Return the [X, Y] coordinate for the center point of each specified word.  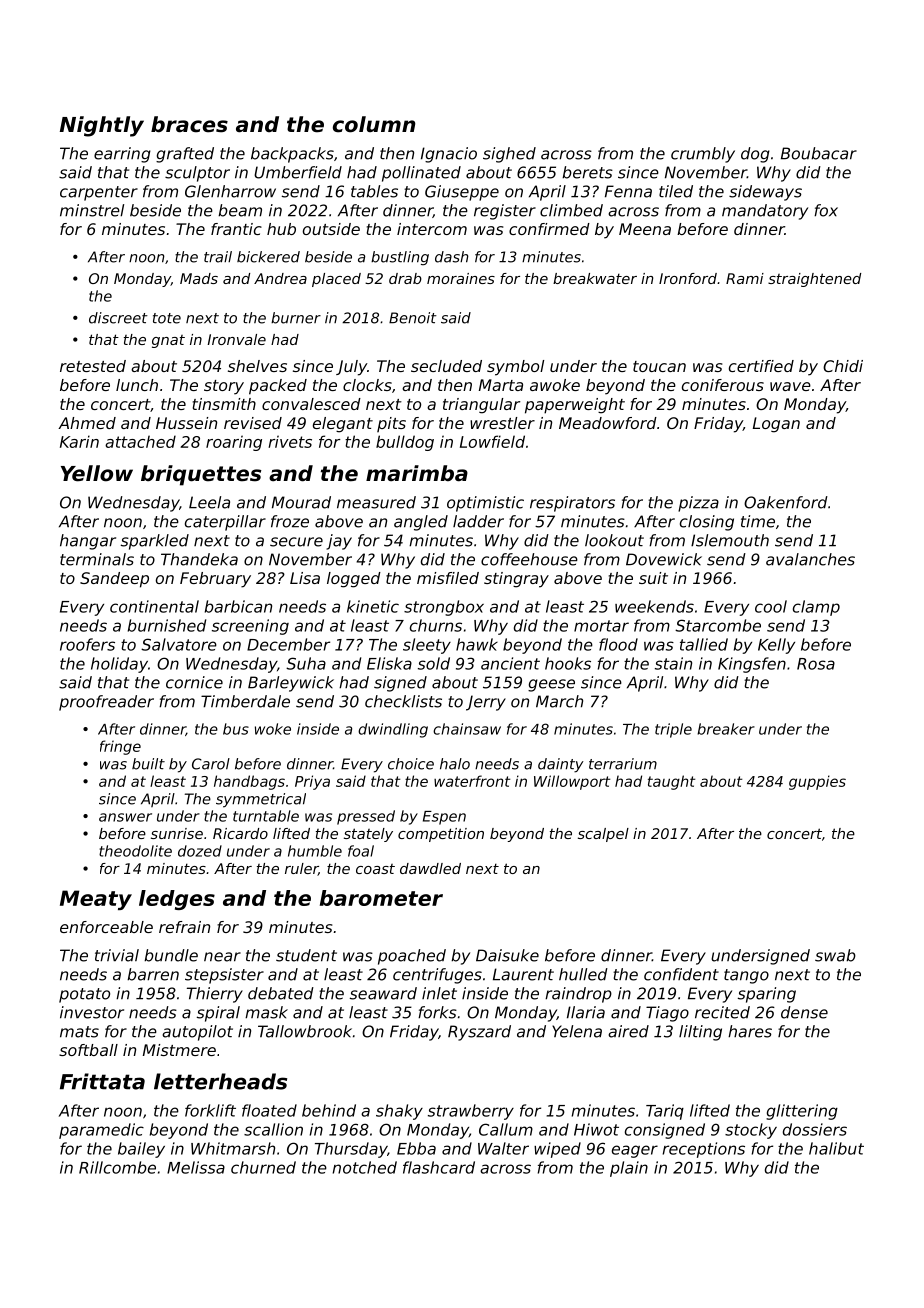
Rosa [816, 664]
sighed [509, 155]
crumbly [703, 155]
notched [365, 1167]
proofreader [106, 703]
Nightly [102, 126]
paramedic [101, 1131]
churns [436, 625]
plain [629, 1169]
